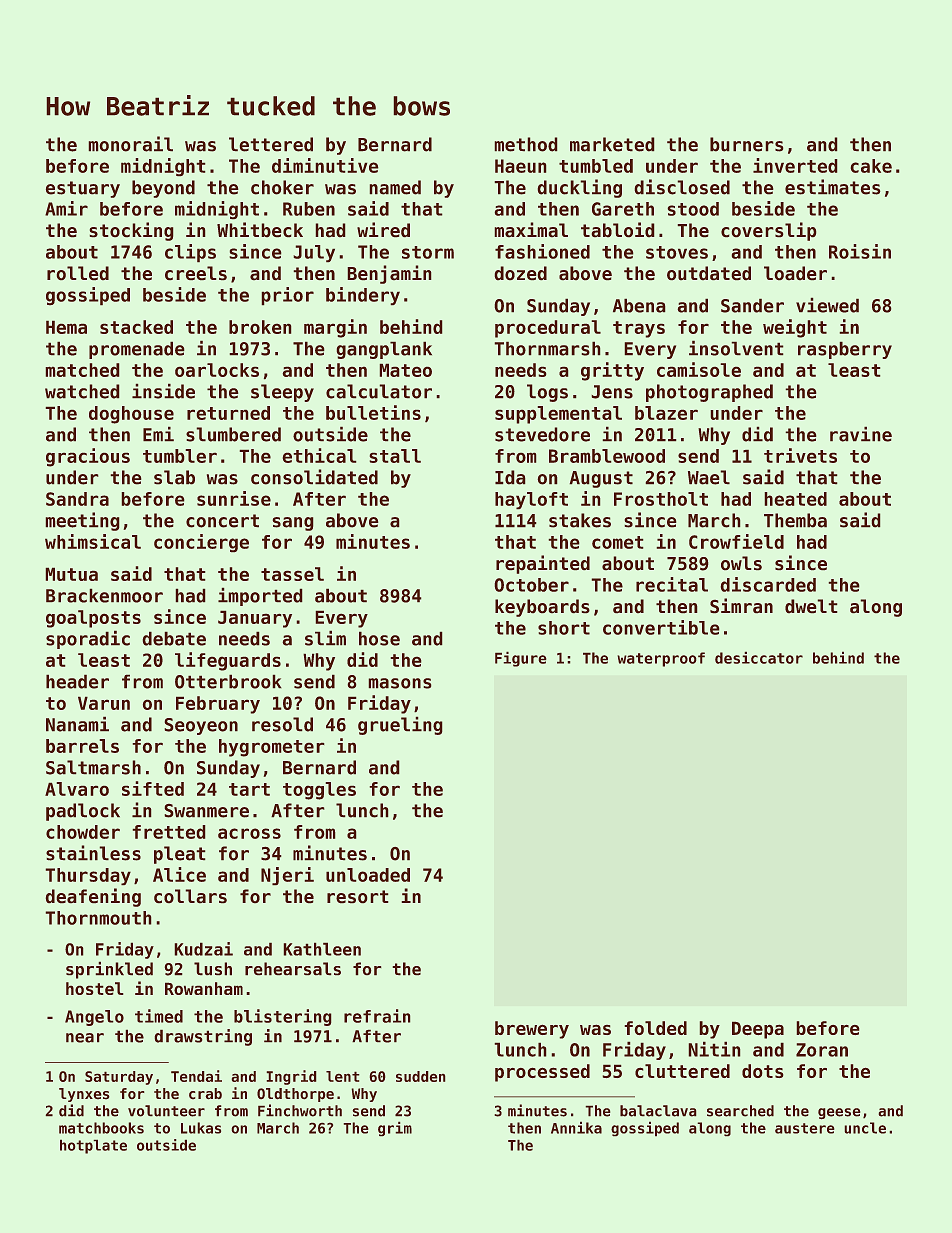  What do you see at coordinates (179, 874) in the image?
I see `Alice` at bounding box center [179, 874].
